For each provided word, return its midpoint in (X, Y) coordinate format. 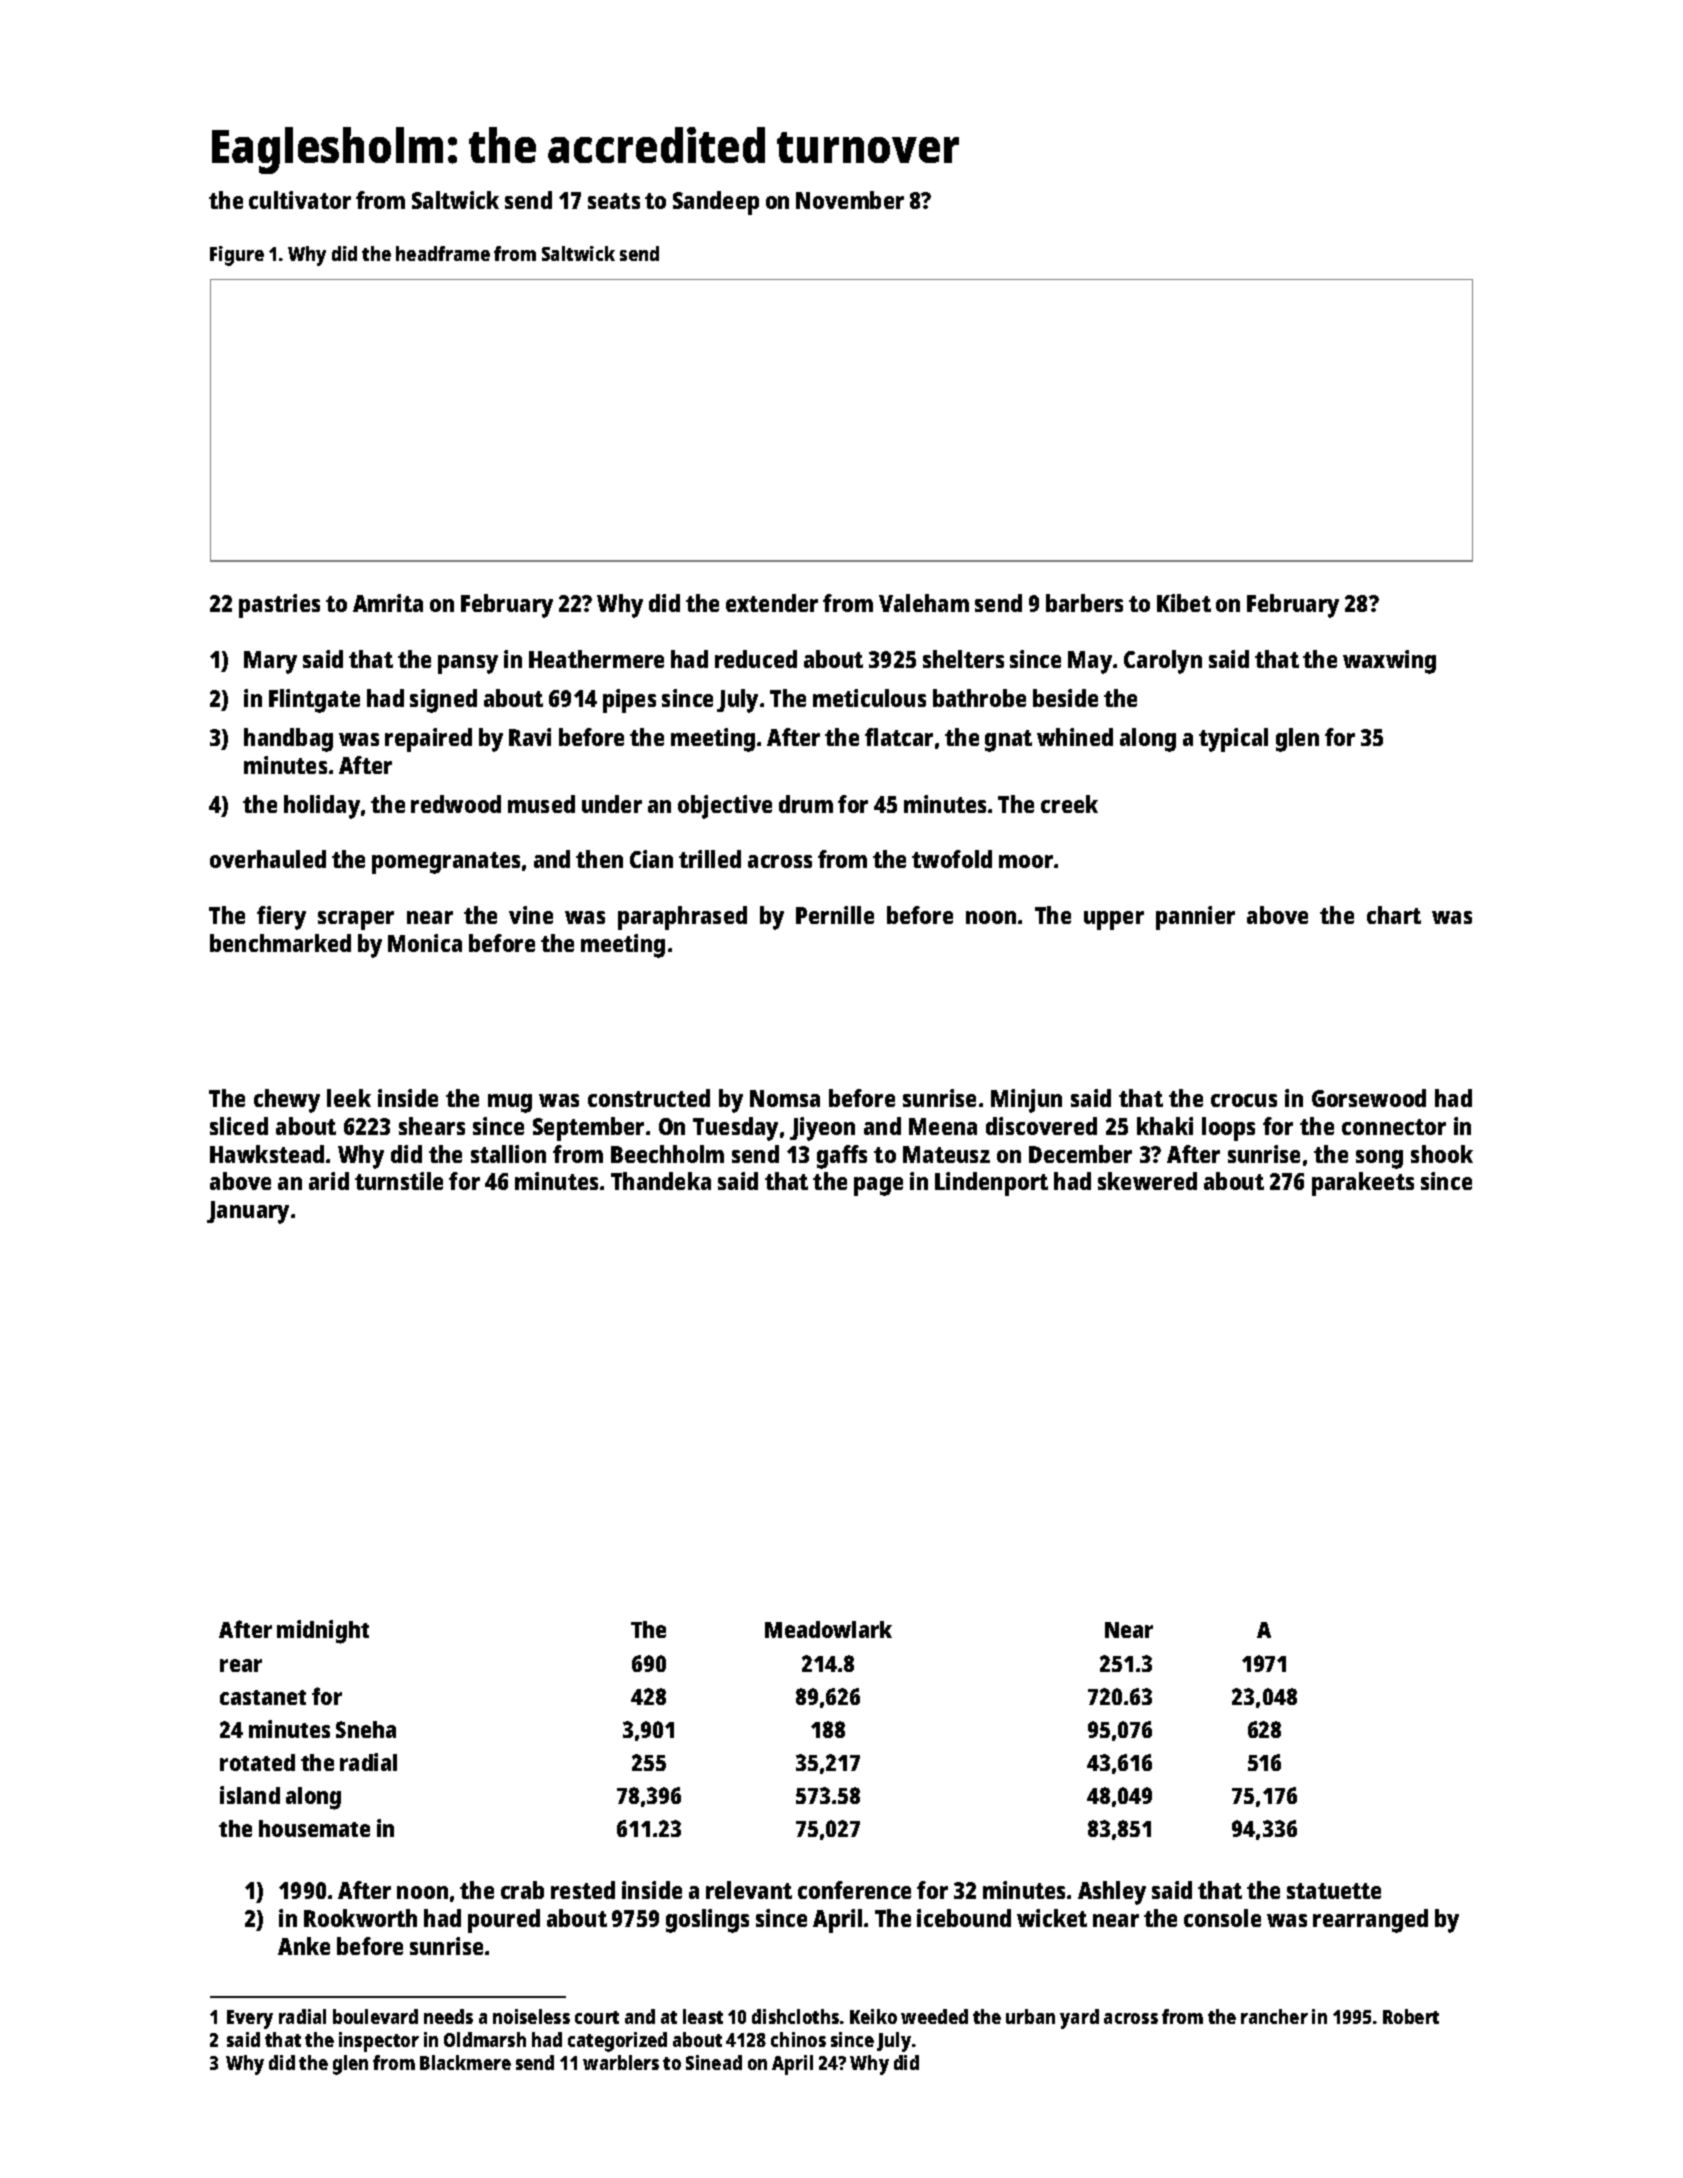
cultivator (300, 200)
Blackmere (465, 2062)
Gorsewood (1369, 1098)
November (850, 200)
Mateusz (946, 1154)
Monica (425, 943)
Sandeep (716, 203)
